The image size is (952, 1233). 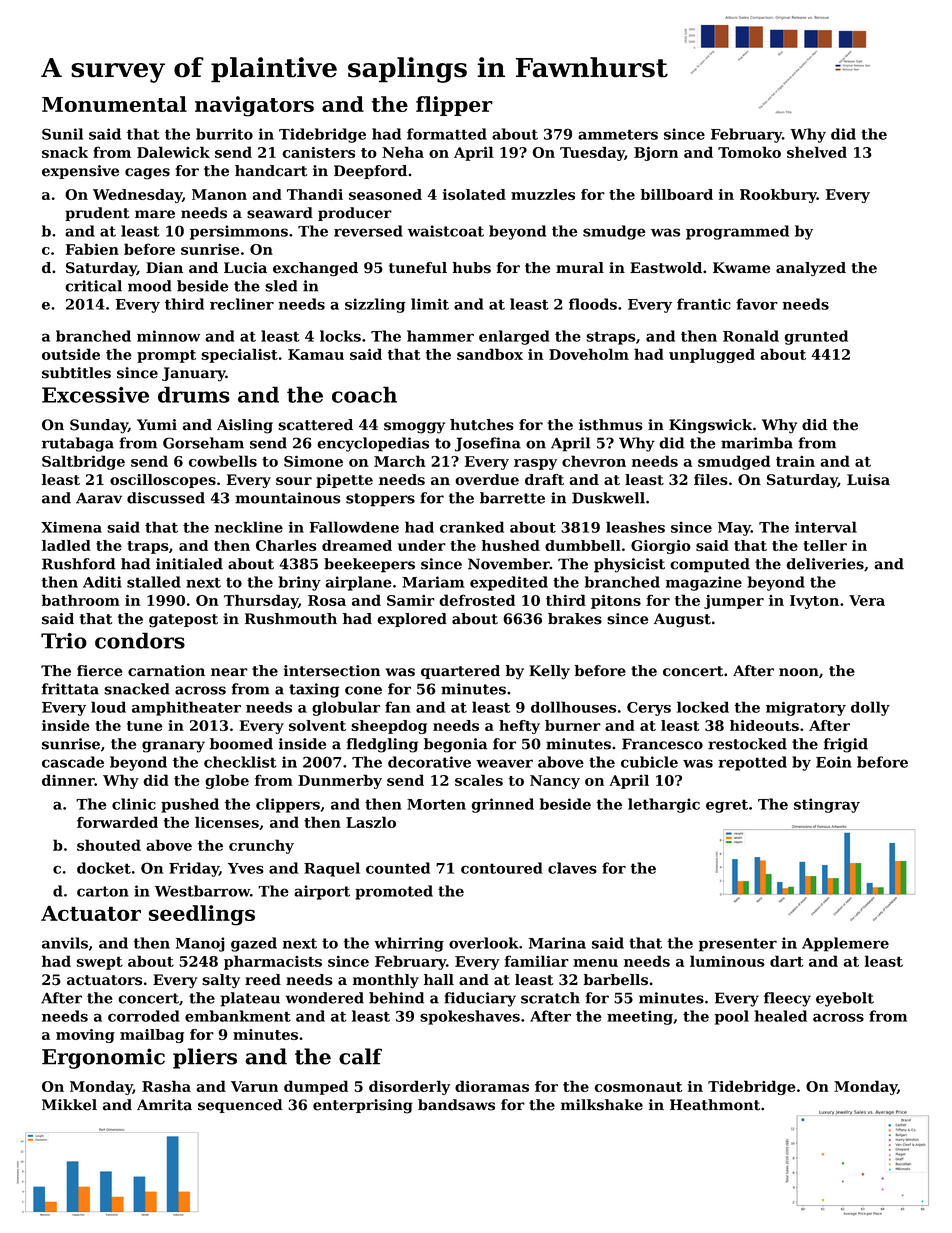 I want to click on Luisa, so click(x=868, y=479).
